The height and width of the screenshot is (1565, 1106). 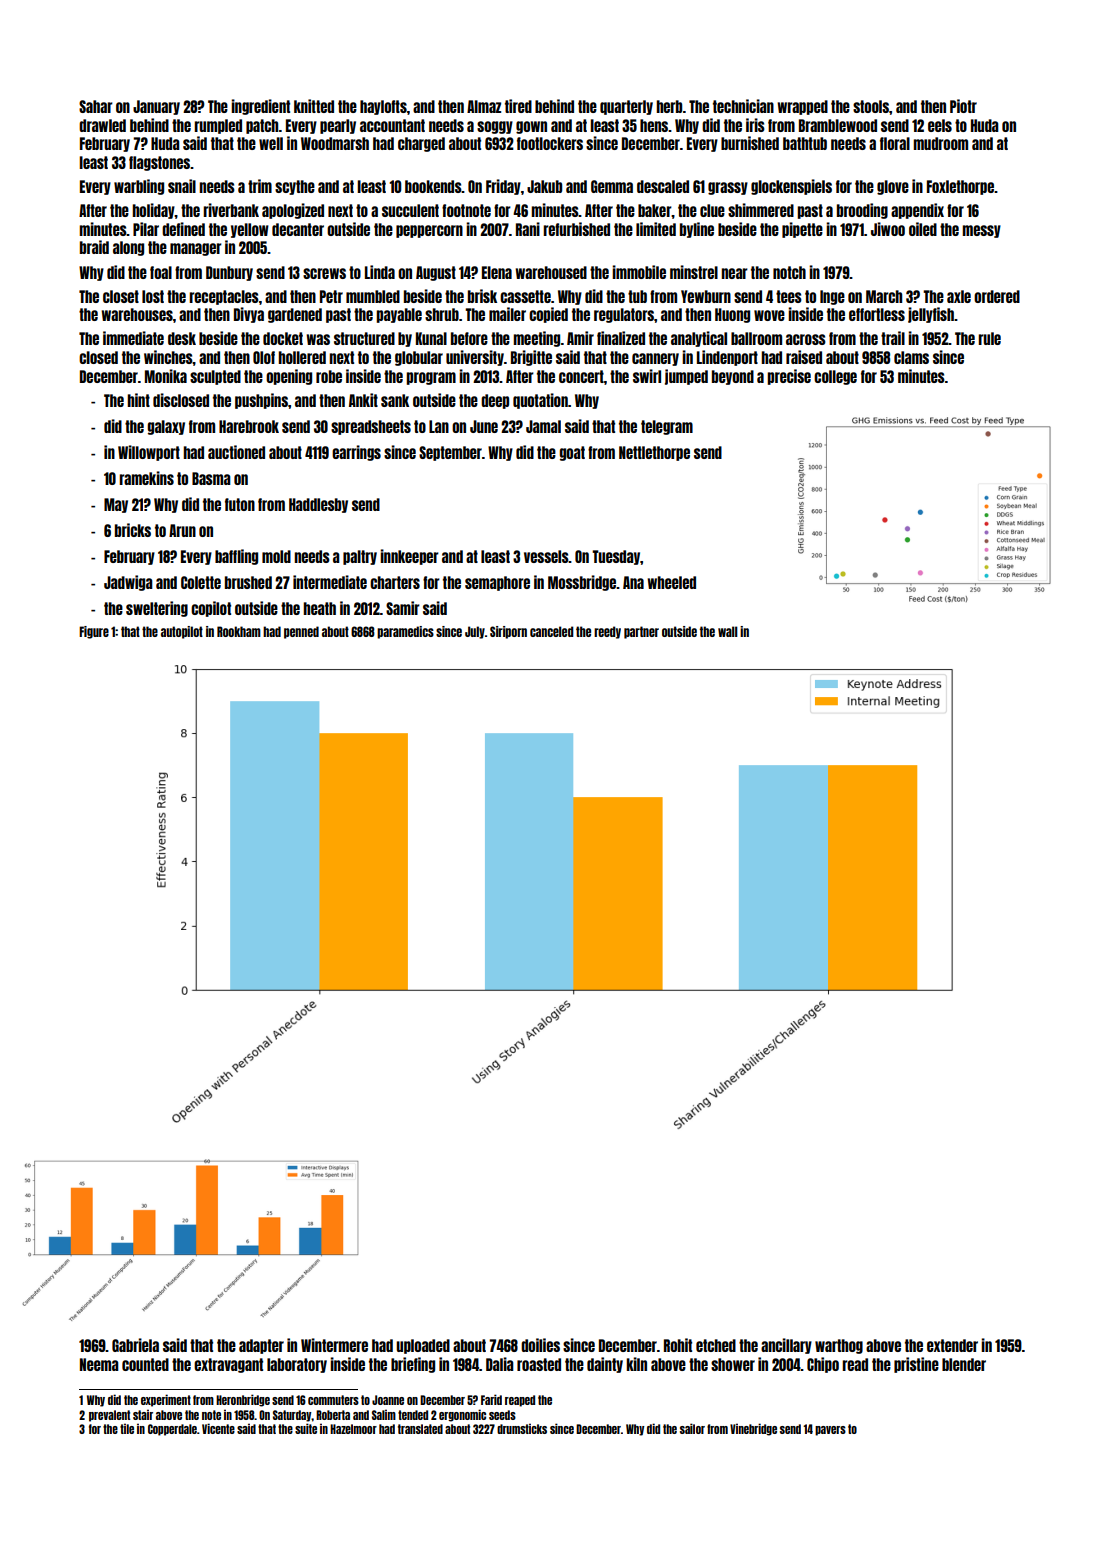 What do you see at coordinates (409, 557) in the screenshot?
I see `innkeeper` at bounding box center [409, 557].
